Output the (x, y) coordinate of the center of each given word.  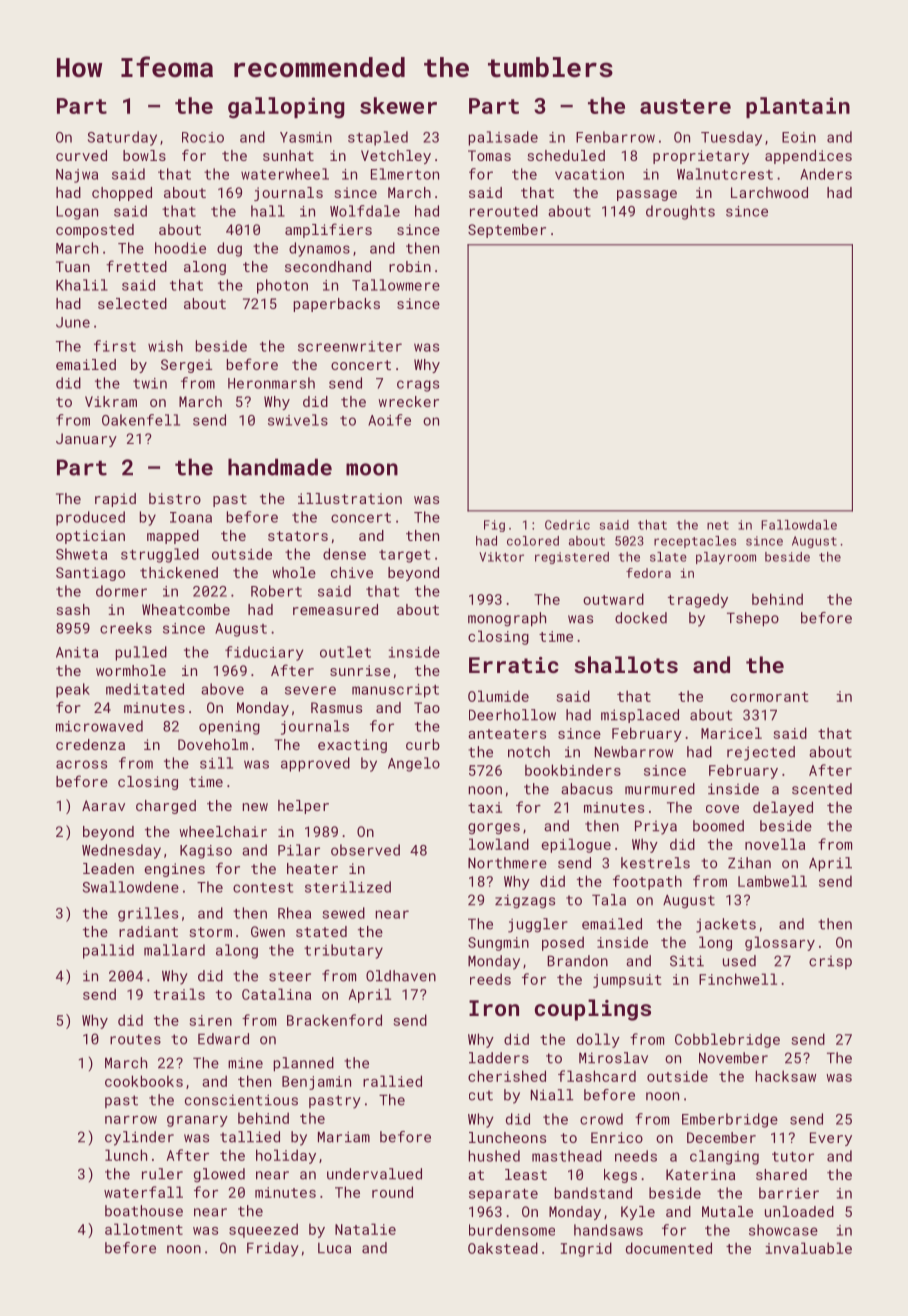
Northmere (507, 863)
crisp (830, 962)
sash (73, 609)
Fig (494, 526)
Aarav (103, 805)
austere (685, 106)
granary (197, 1121)
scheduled (566, 155)
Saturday (122, 138)
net (718, 525)
